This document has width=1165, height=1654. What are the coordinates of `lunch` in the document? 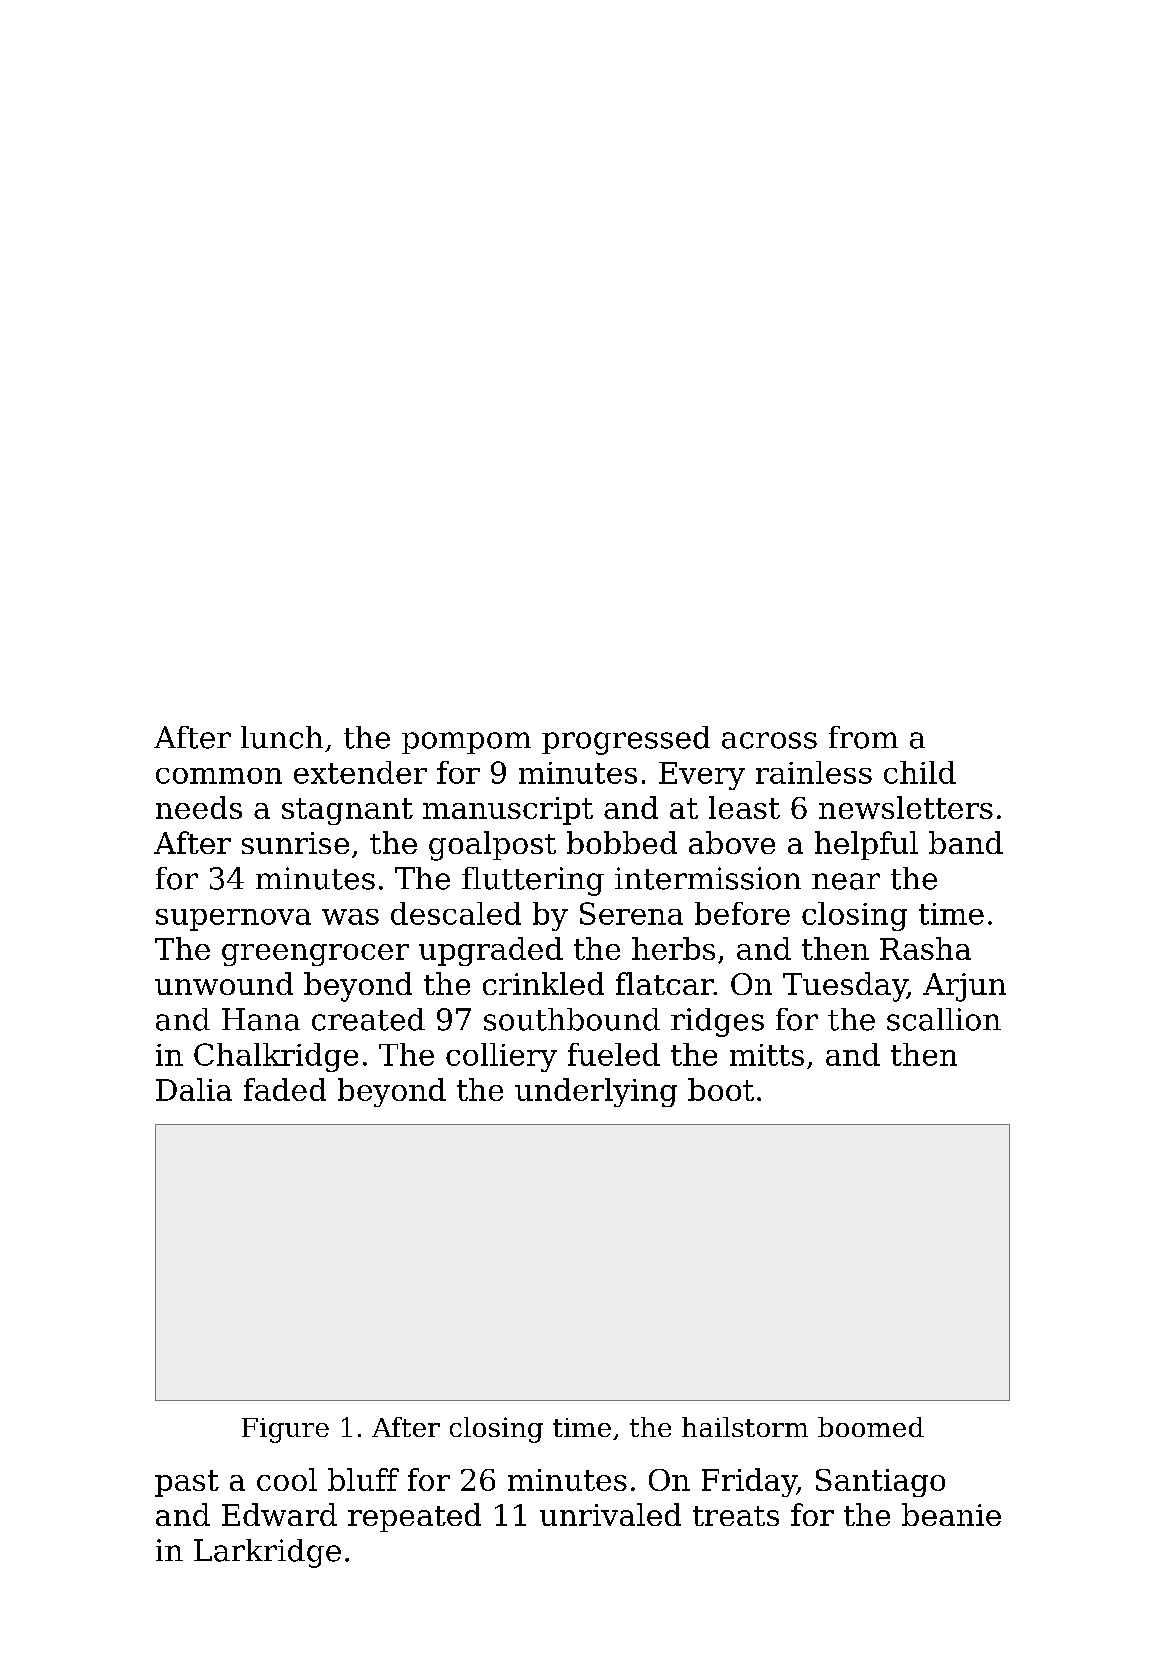 It's located at (282, 737).
